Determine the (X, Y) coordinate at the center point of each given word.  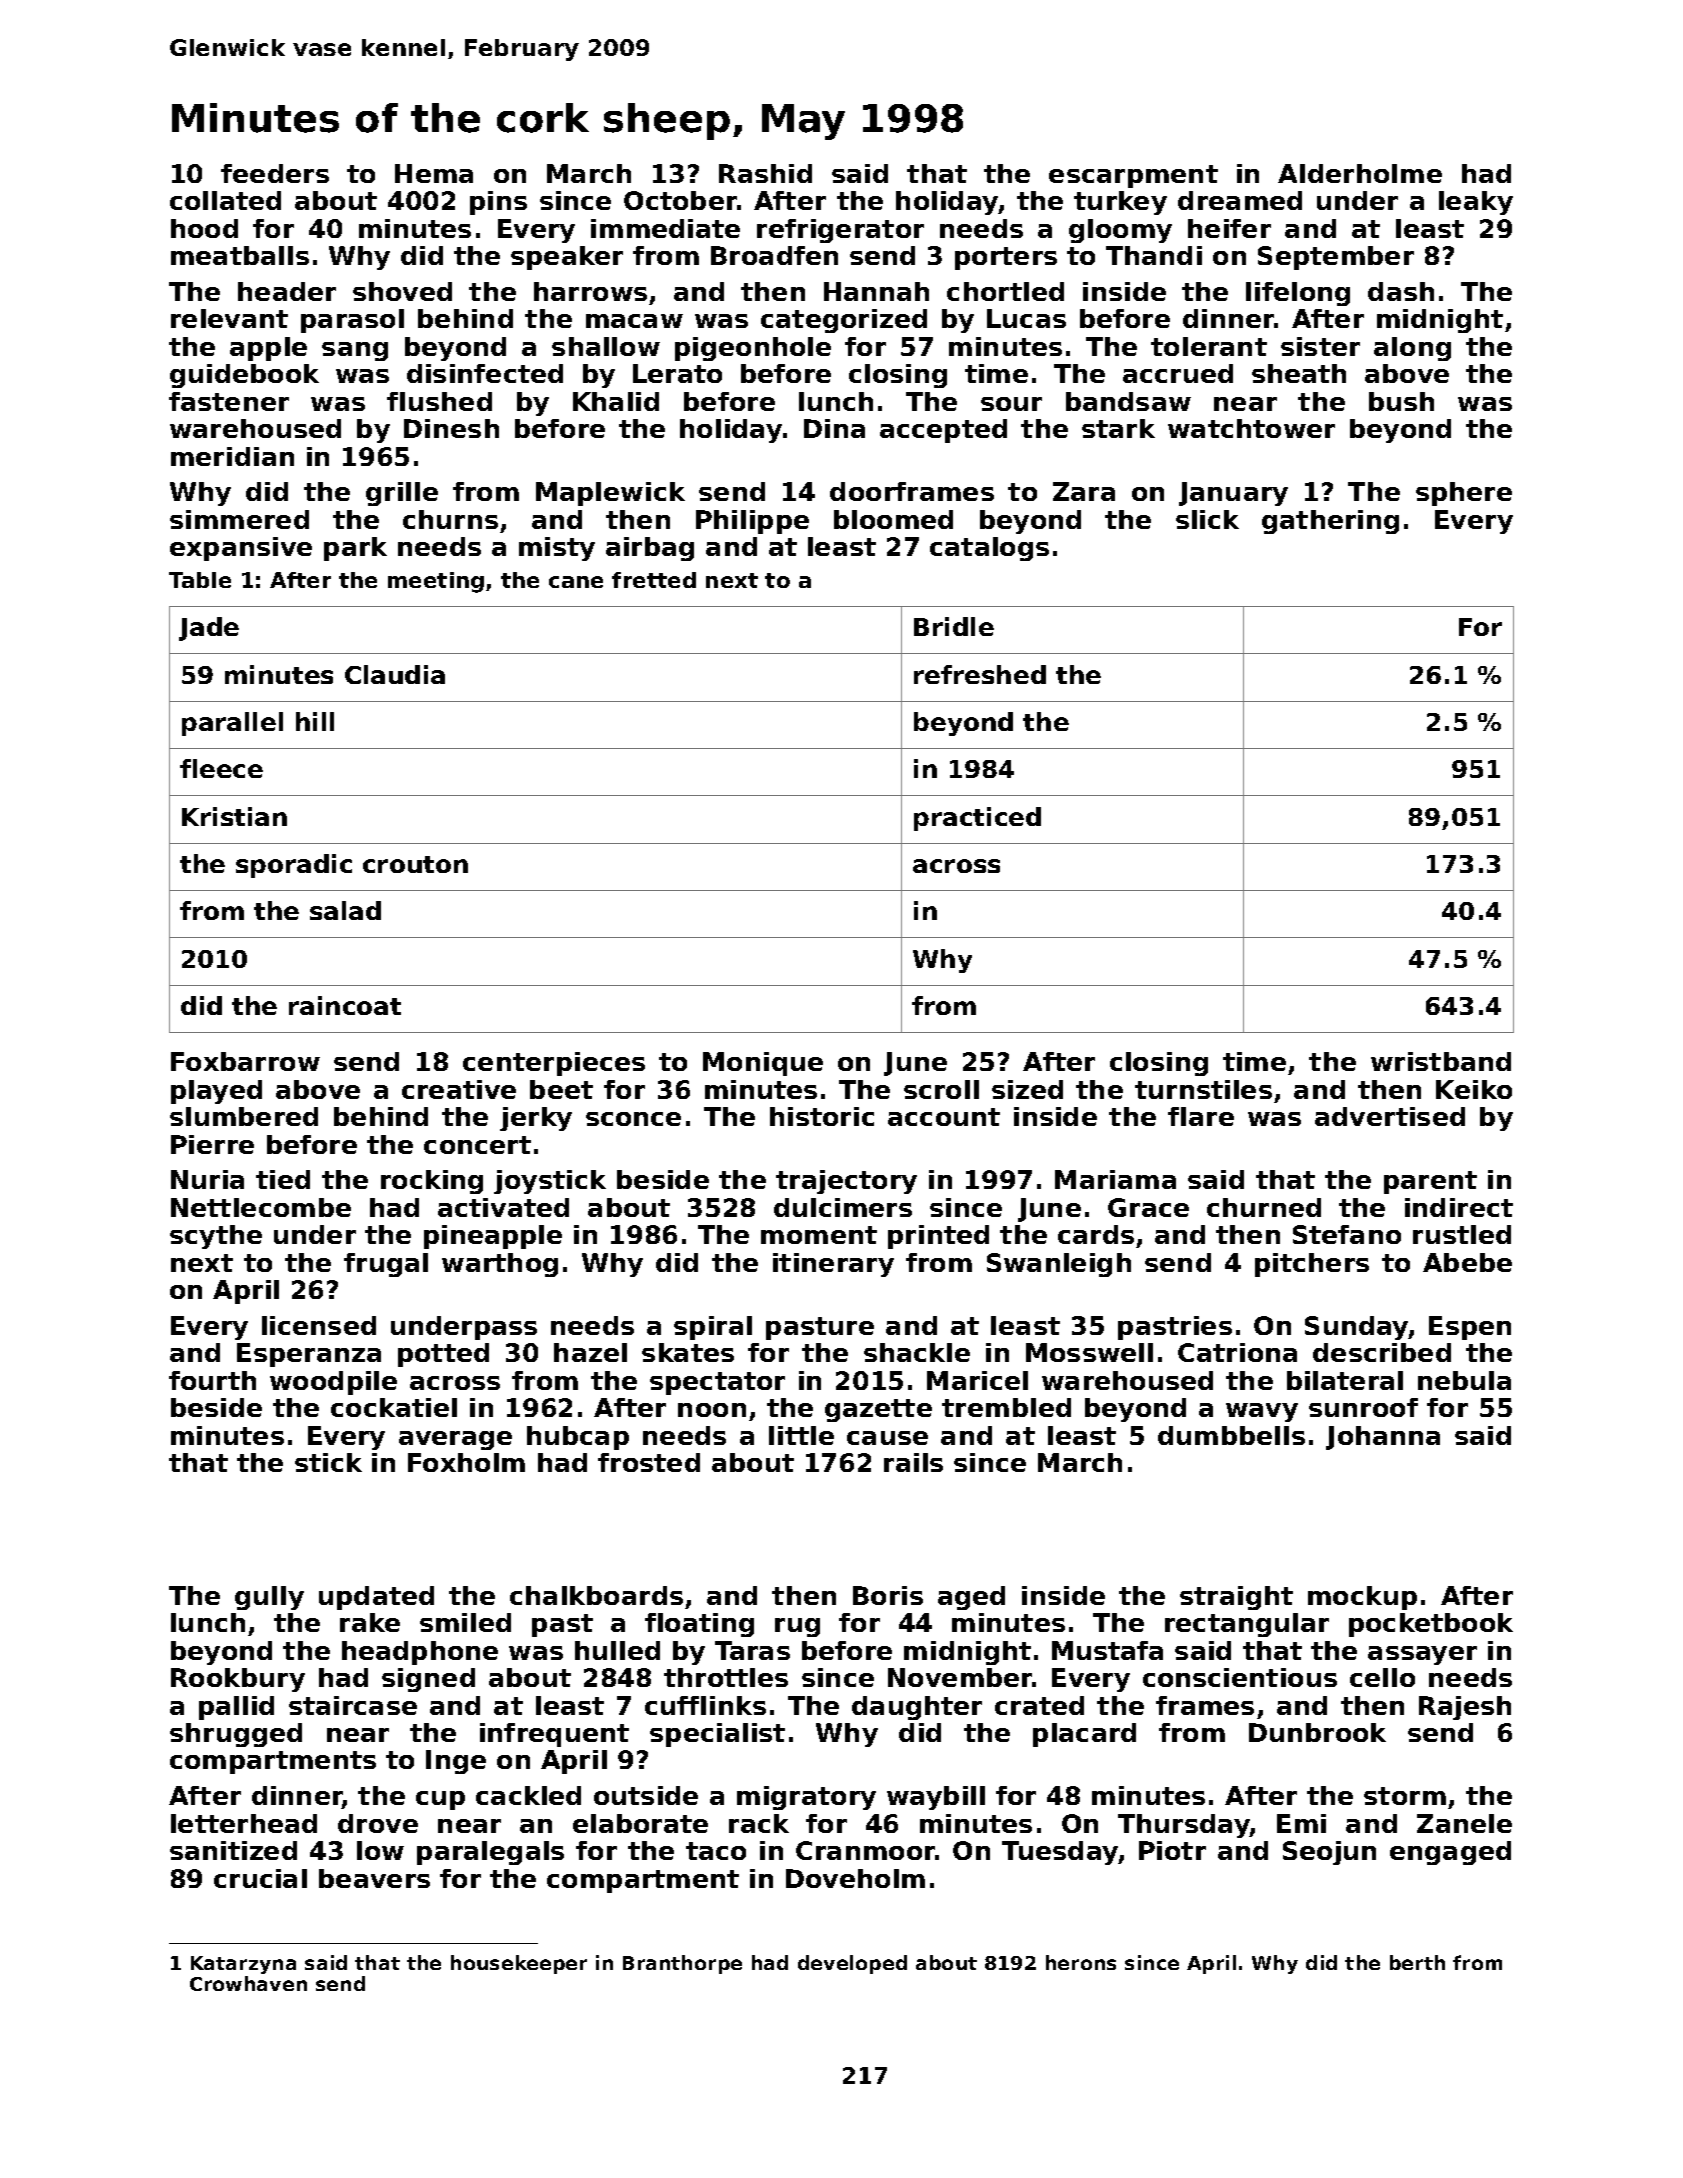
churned (1264, 1207)
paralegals (490, 1853)
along (1412, 349)
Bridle (954, 626)
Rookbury (238, 1680)
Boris (888, 1595)
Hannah (876, 291)
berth (1417, 1962)
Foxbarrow (245, 1061)
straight (1236, 1598)
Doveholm (855, 1878)
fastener (229, 401)
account (944, 1117)
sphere (1464, 494)
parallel (232, 724)
